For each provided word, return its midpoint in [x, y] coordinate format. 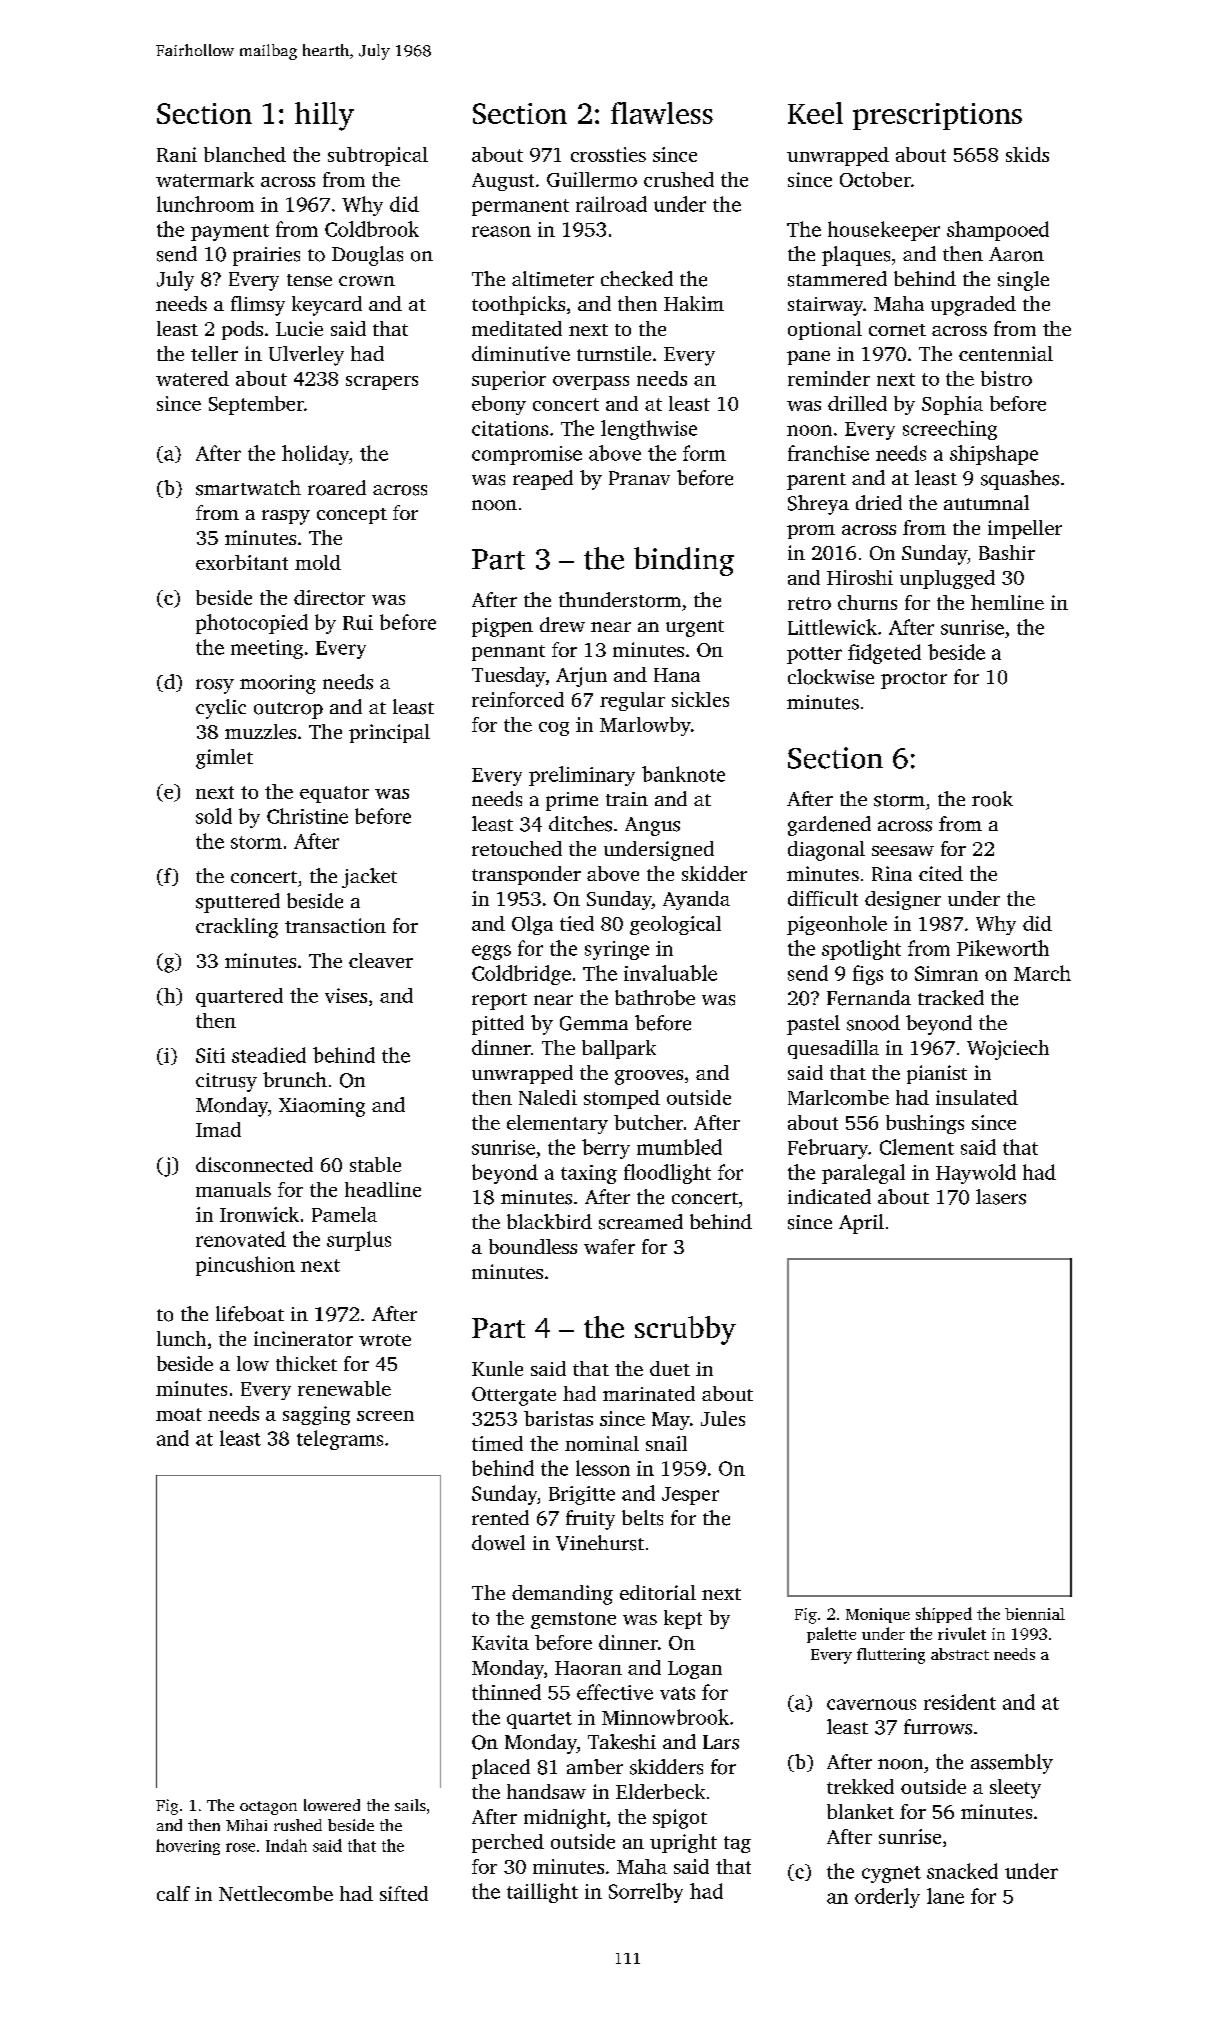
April [861, 1224]
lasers [1001, 1197]
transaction [335, 925]
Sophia [952, 405]
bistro [1006, 378]
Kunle [497, 1368]
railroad [611, 204]
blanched [245, 154]
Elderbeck [660, 1791]
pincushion [245, 1266]
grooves [649, 1077]
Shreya [818, 505]
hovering [188, 1847]
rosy [215, 686]
